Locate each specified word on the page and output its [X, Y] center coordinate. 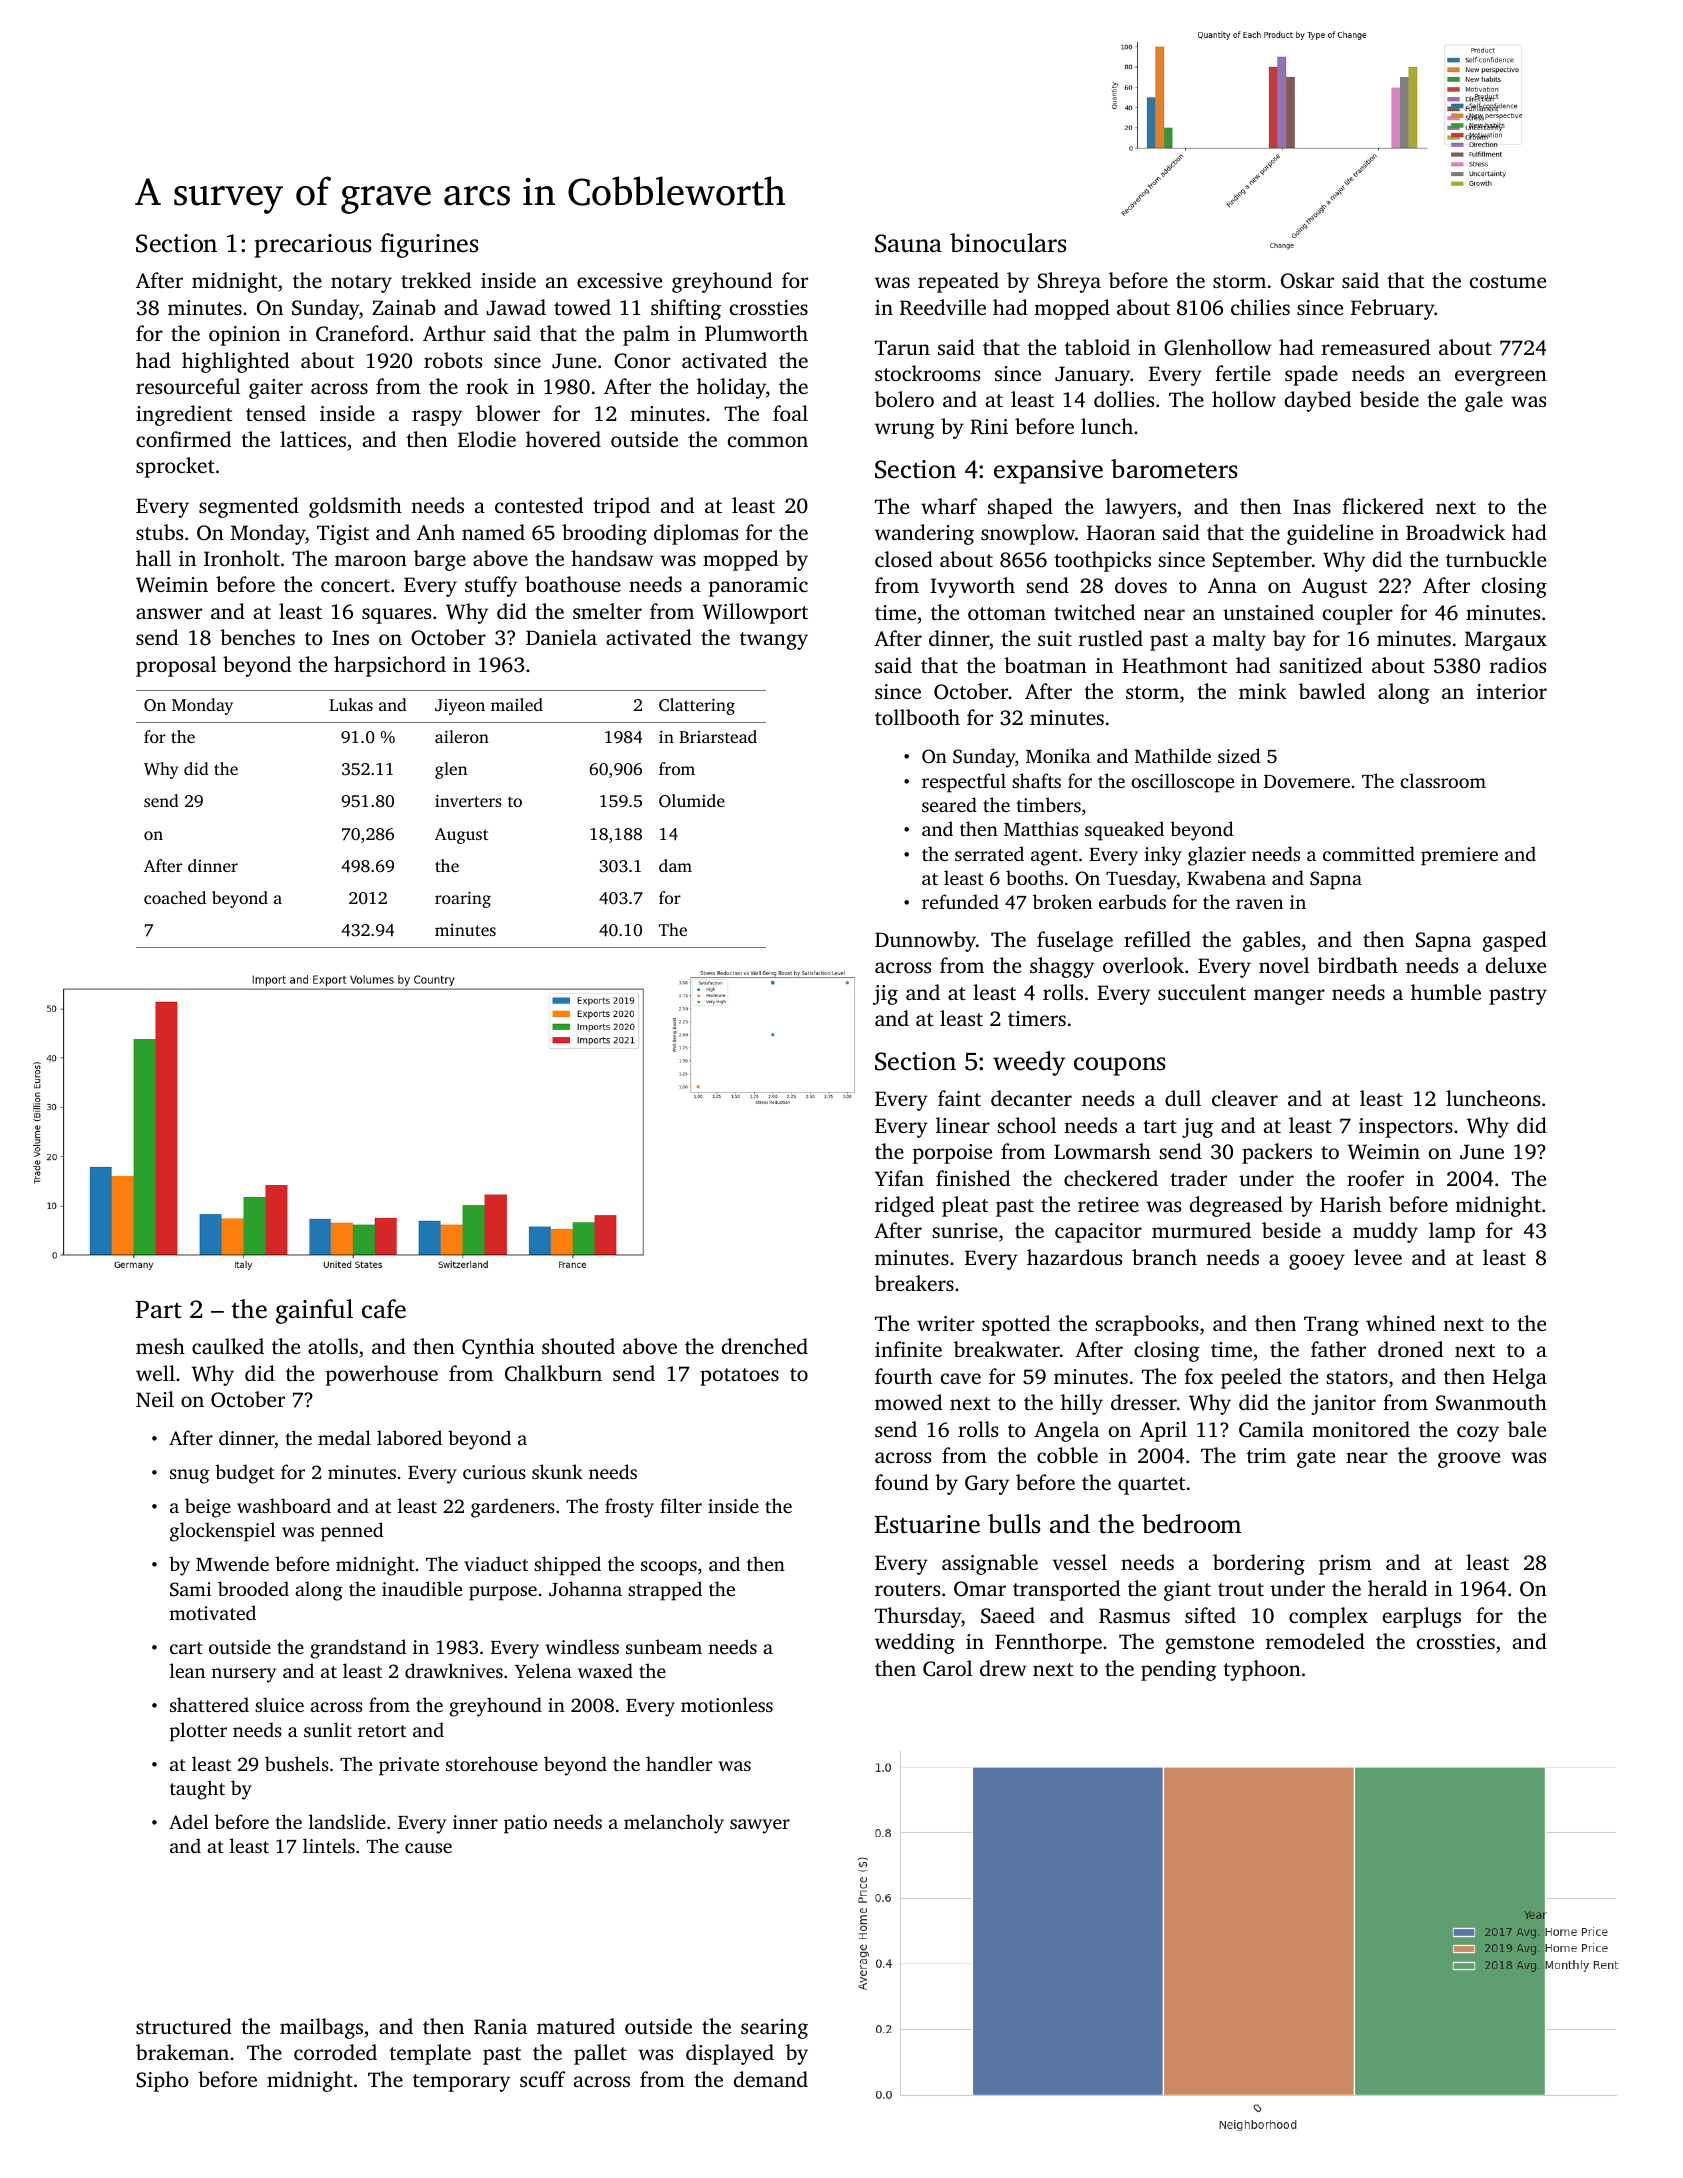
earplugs [1422, 1617]
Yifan [899, 1178]
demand [771, 2079]
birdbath [1357, 965]
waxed [605, 1670]
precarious [313, 246]
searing [774, 2029]
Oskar [1307, 280]
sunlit [328, 1729]
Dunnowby [925, 941]
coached [175, 897]
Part [158, 1310]
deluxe [1516, 965]
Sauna [908, 243]
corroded [335, 2052]
